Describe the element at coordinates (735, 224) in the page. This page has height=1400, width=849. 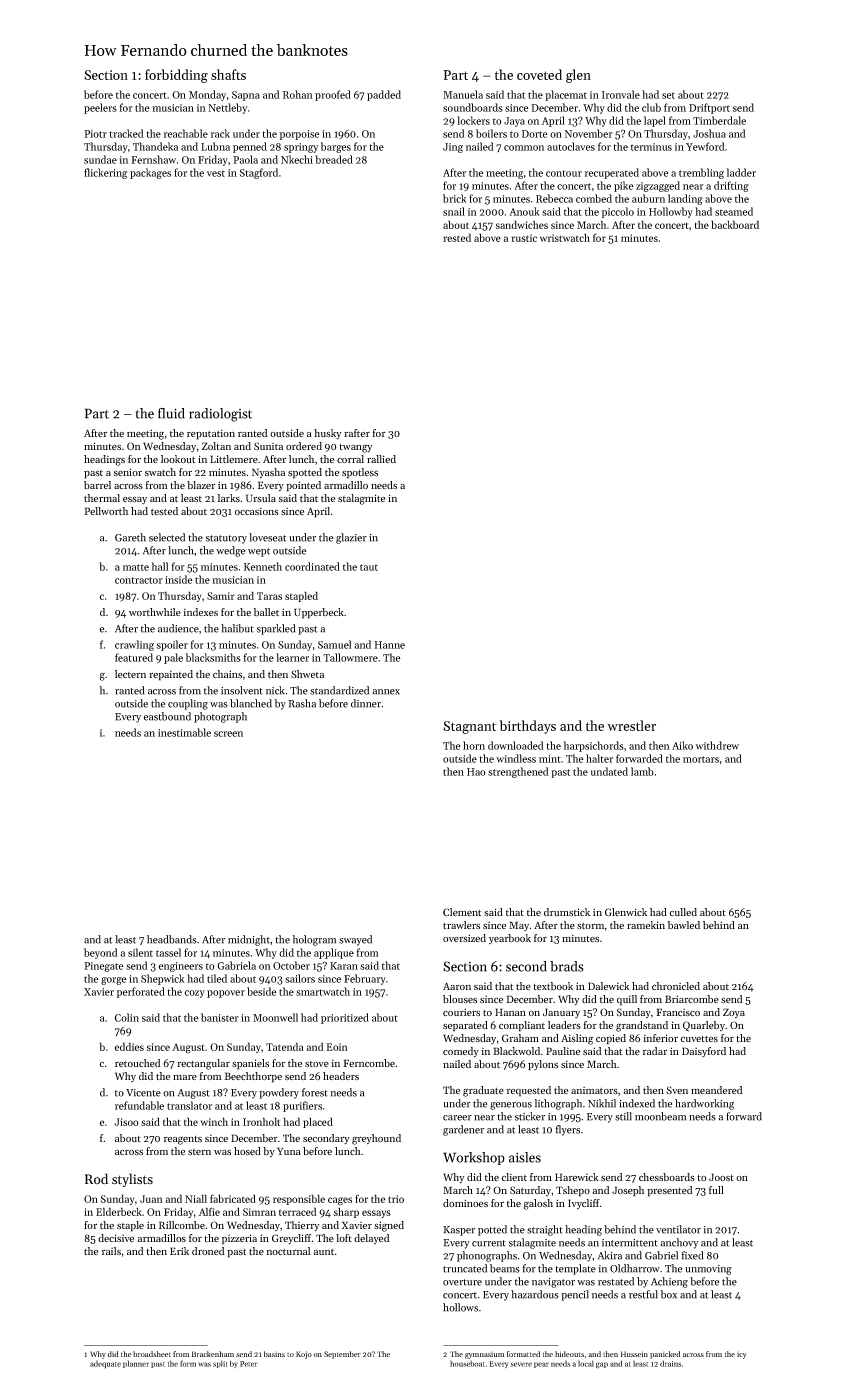
I see `backboard` at that location.
